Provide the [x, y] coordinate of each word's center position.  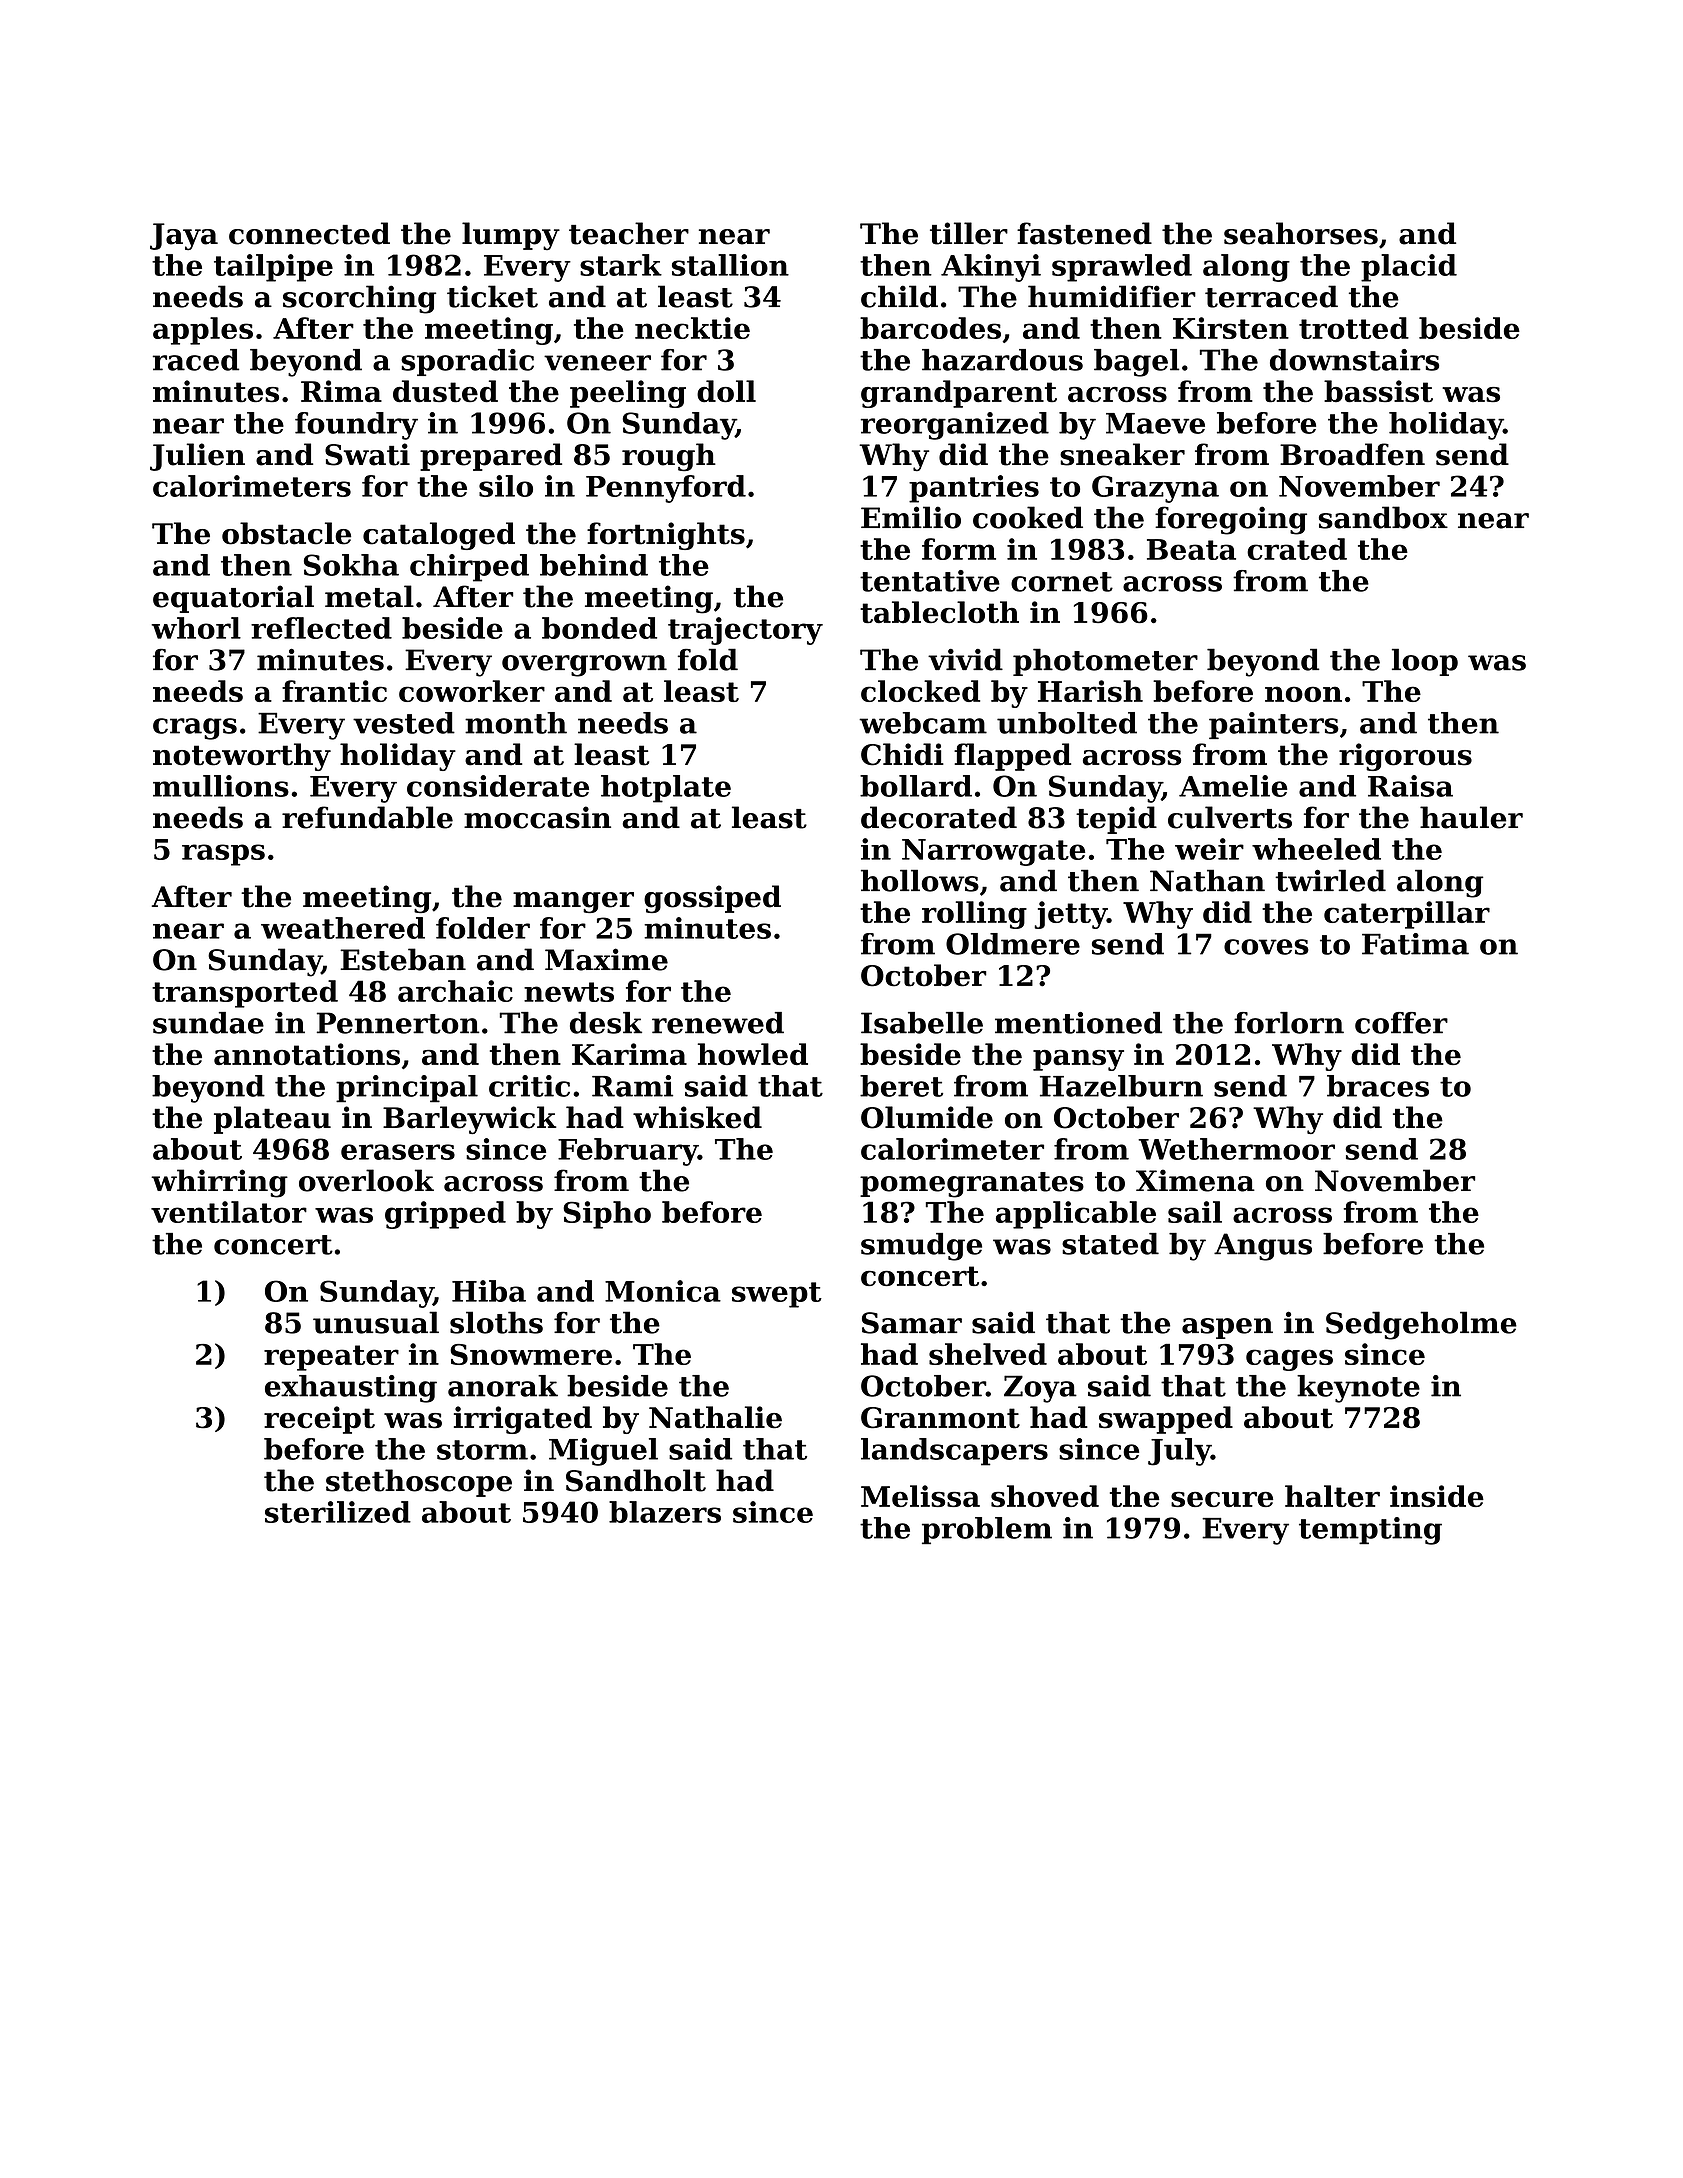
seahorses [1301, 233]
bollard [916, 786]
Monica [663, 1291]
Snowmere [531, 1354]
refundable [367, 817]
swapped [1166, 1420]
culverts [1230, 817]
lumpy [511, 236]
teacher [629, 233]
